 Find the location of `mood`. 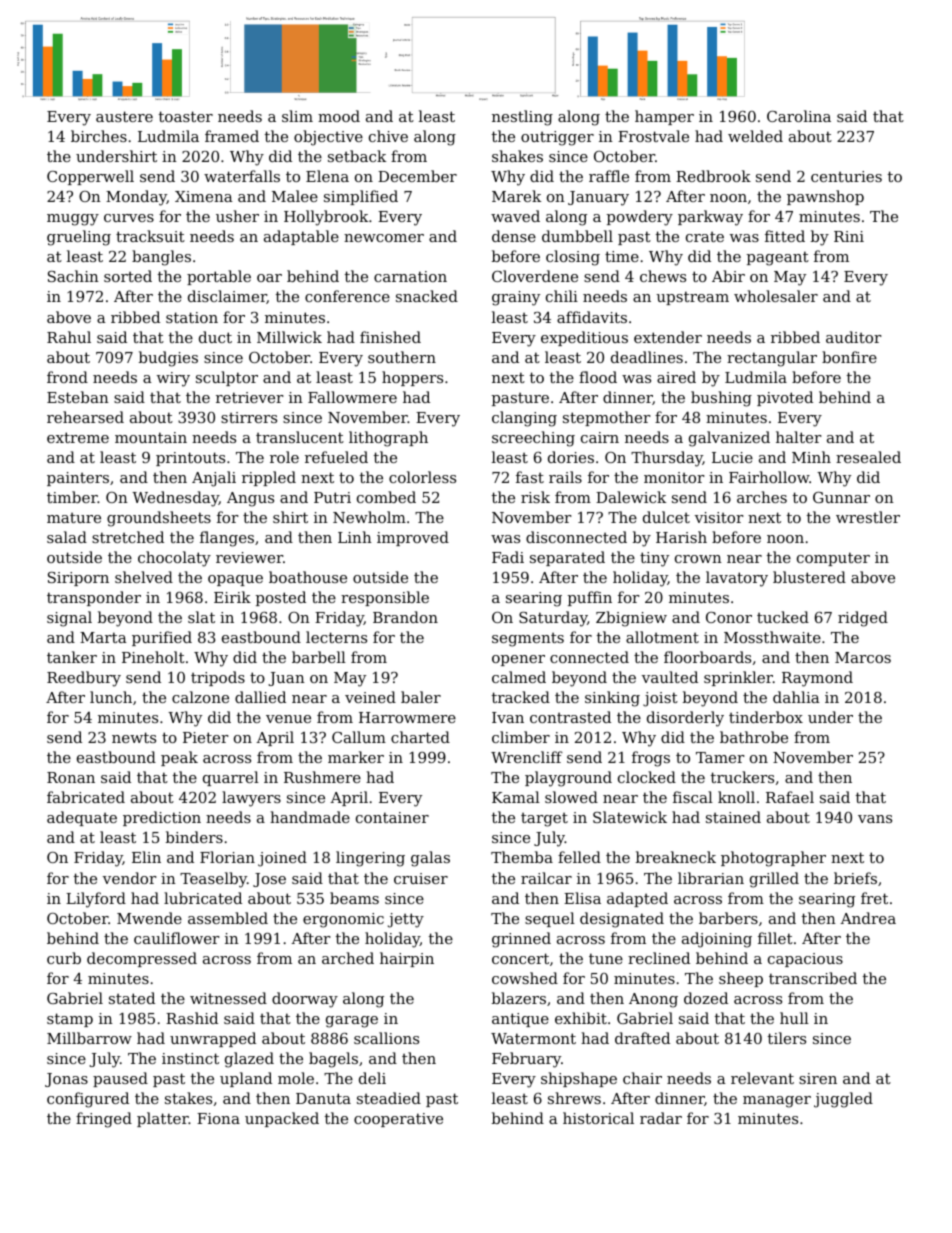

mood is located at coordinates (339, 116).
